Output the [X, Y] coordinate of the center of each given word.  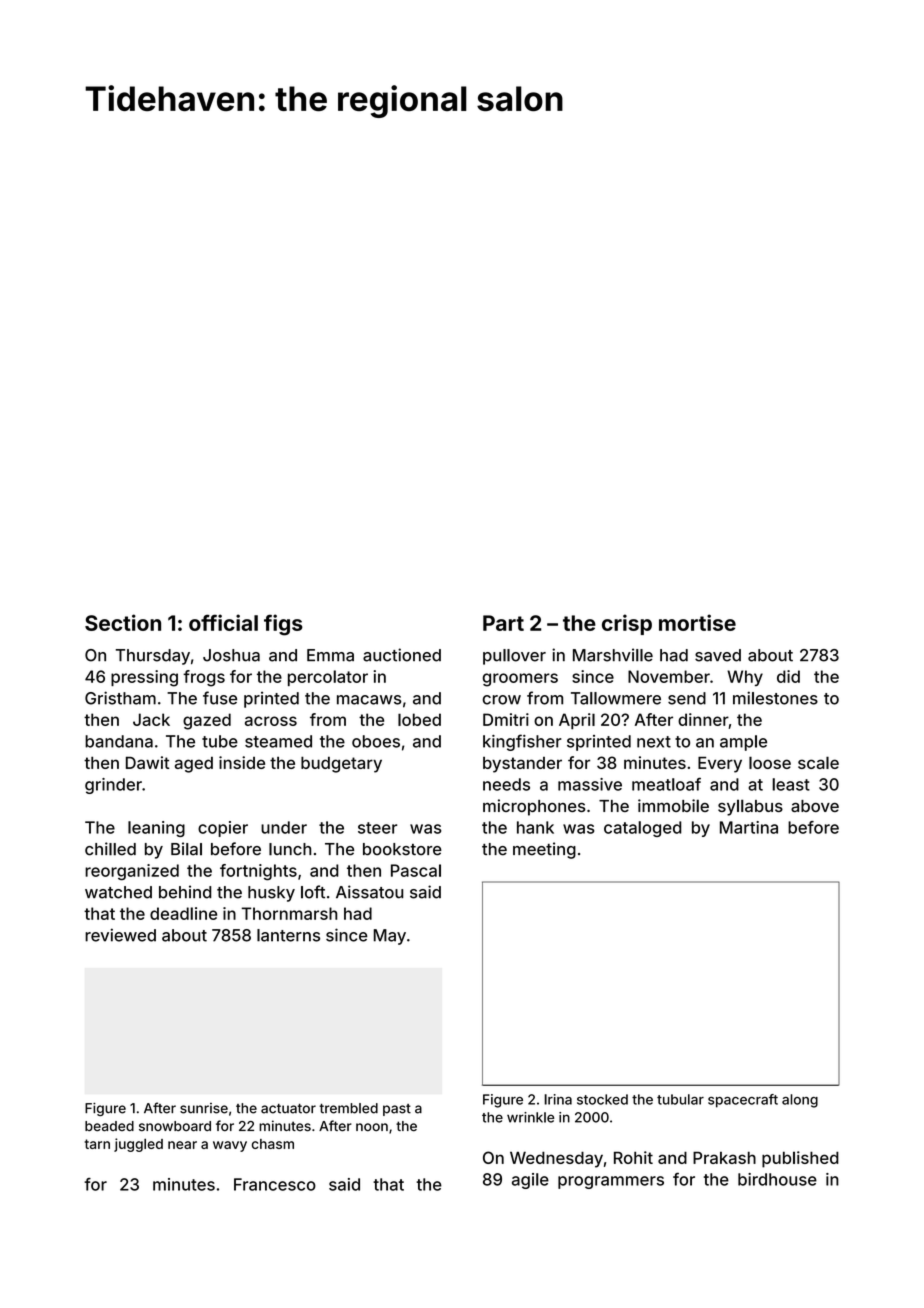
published [800, 1159]
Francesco [275, 1184]
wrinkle [530, 1117]
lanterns [288, 935]
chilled [110, 849]
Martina [749, 827]
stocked [602, 1099]
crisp [627, 624]
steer [377, 828]
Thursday [153, 657]
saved [718, 655]
